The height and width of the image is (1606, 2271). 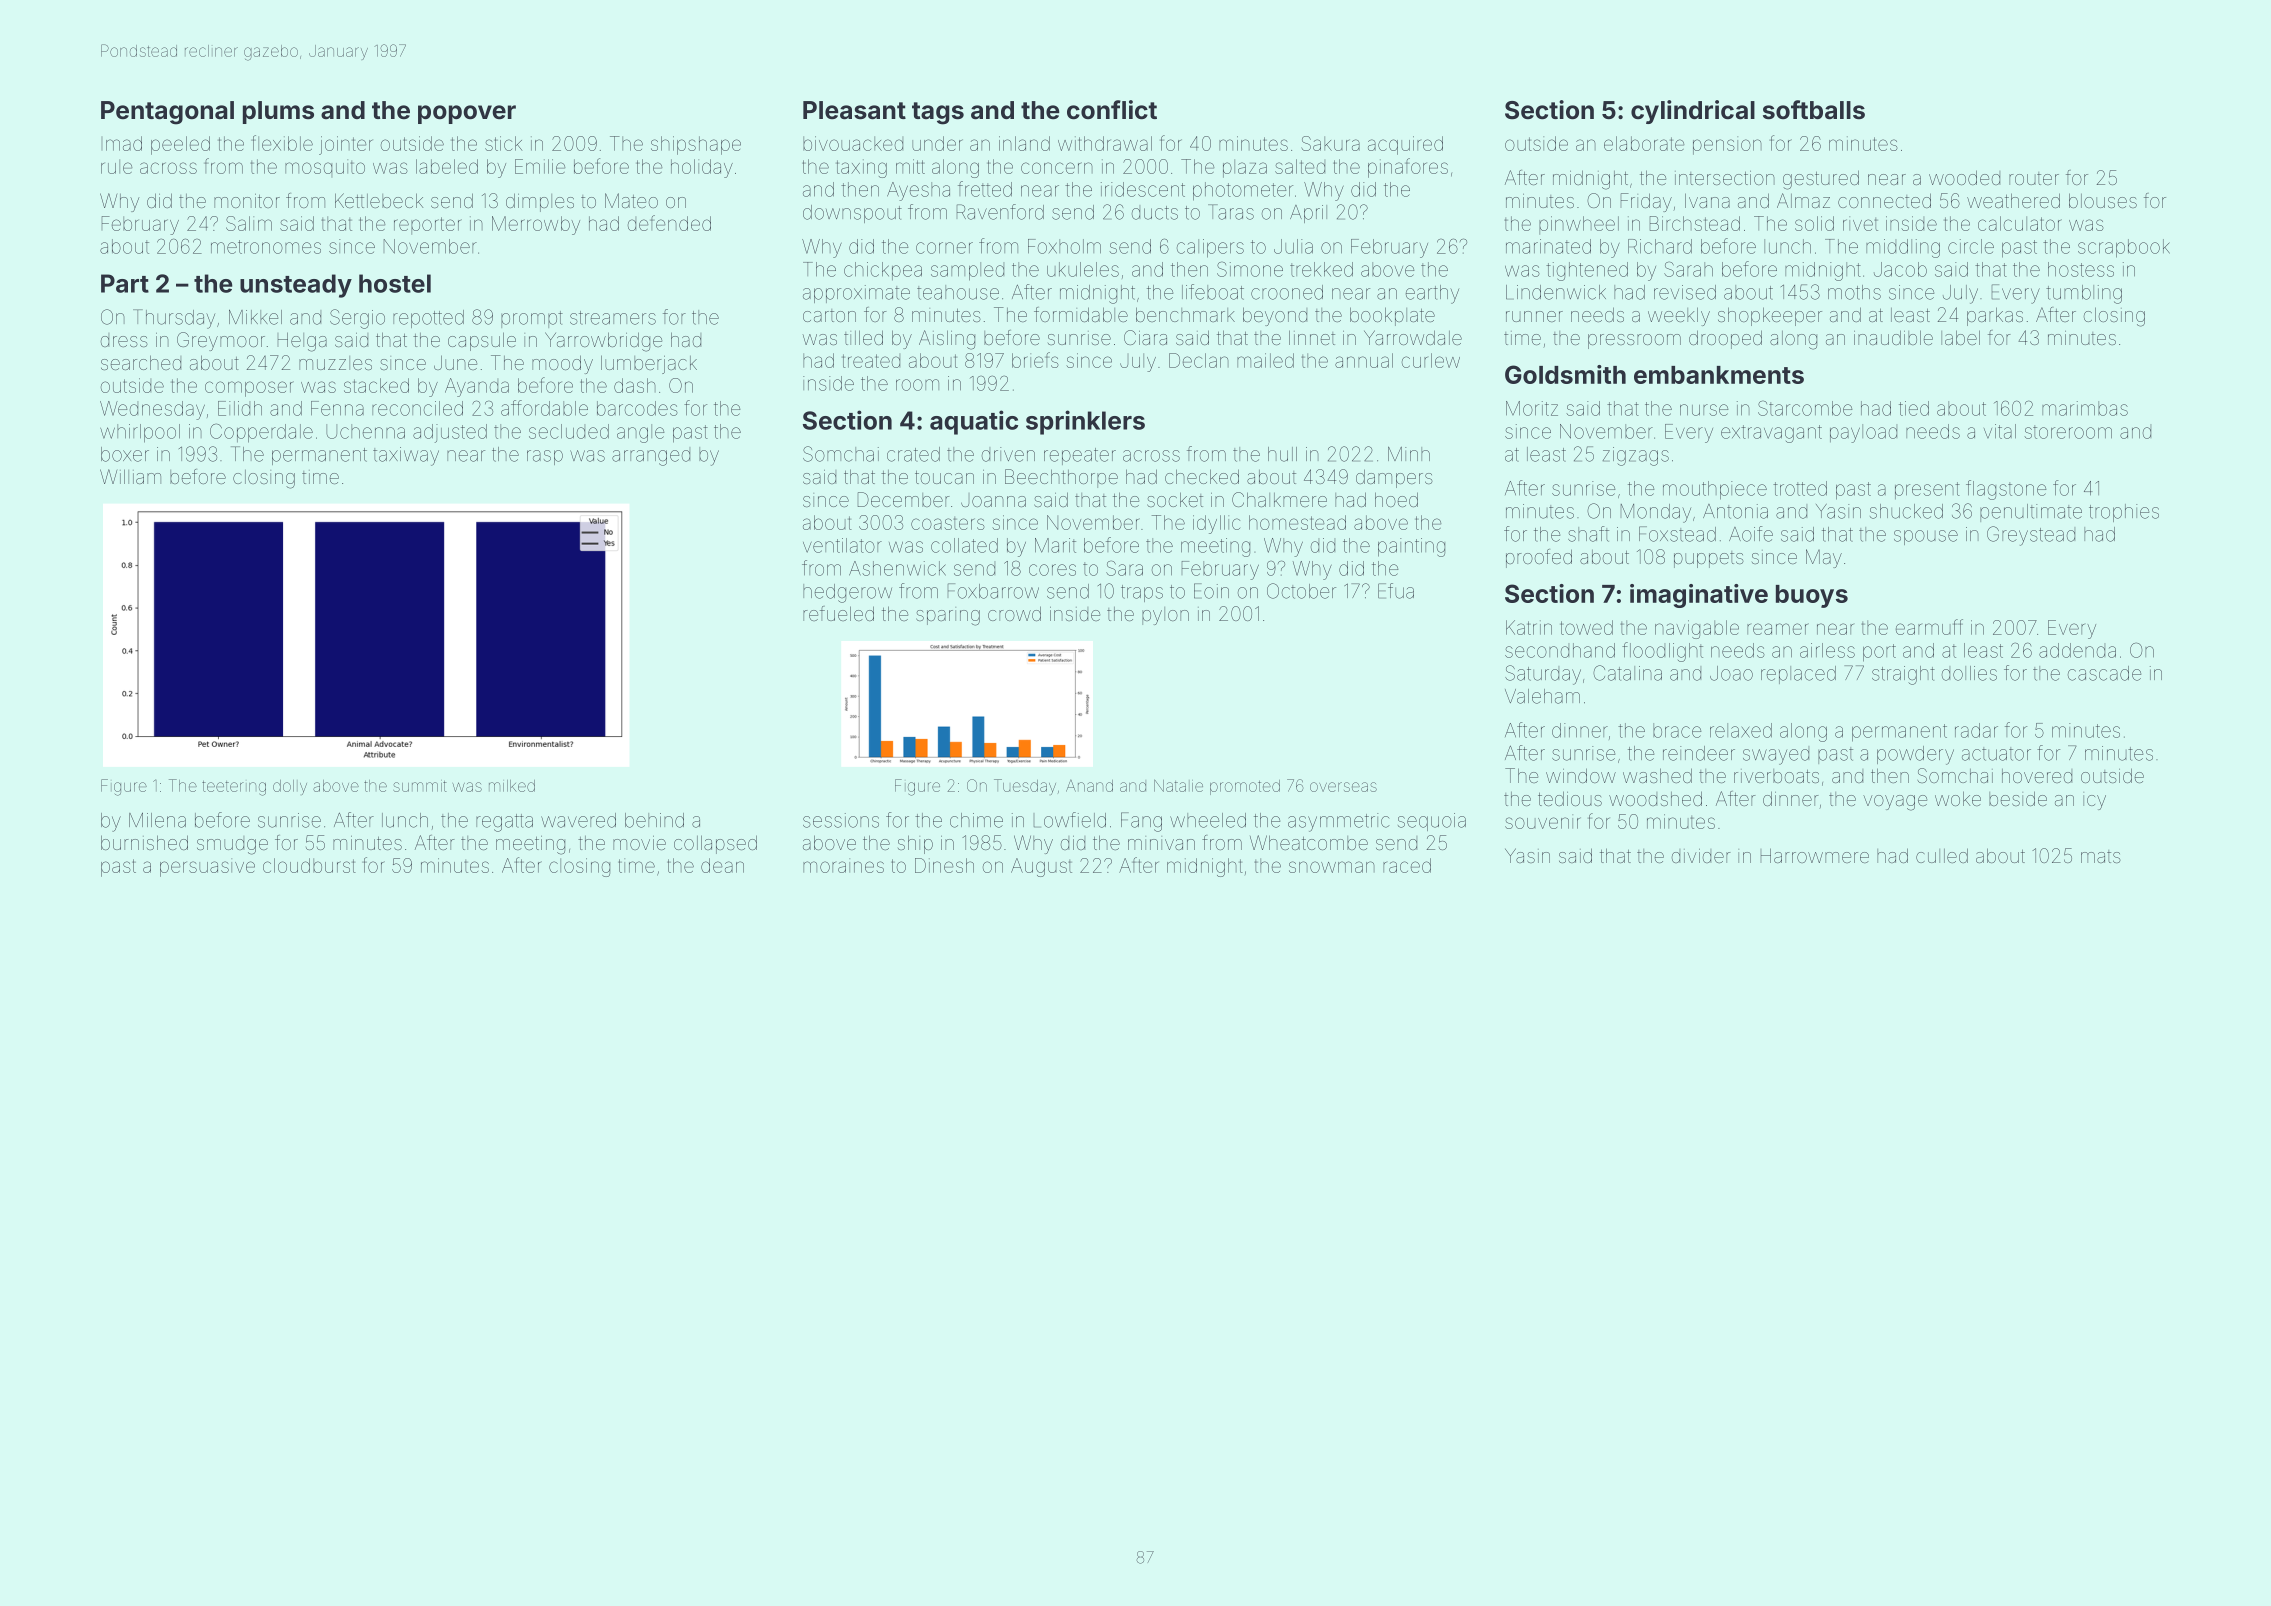 I want to click on peeled, so click(x=180, y=145).
